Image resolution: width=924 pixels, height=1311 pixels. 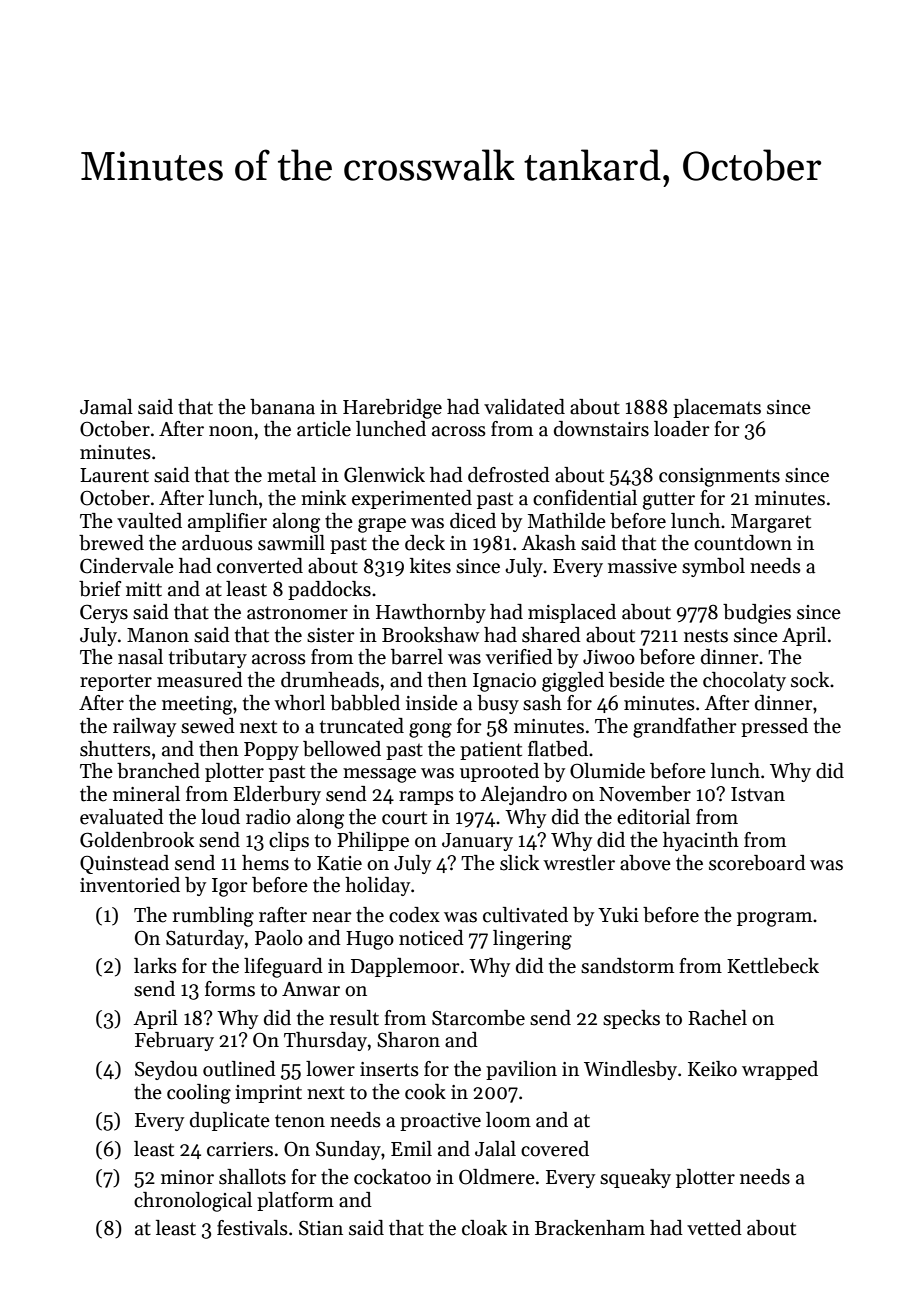 What do you see at coordinates (635, 1178) in the screenshot?
I see `squeaky` at bounding box center [635, 1178].
